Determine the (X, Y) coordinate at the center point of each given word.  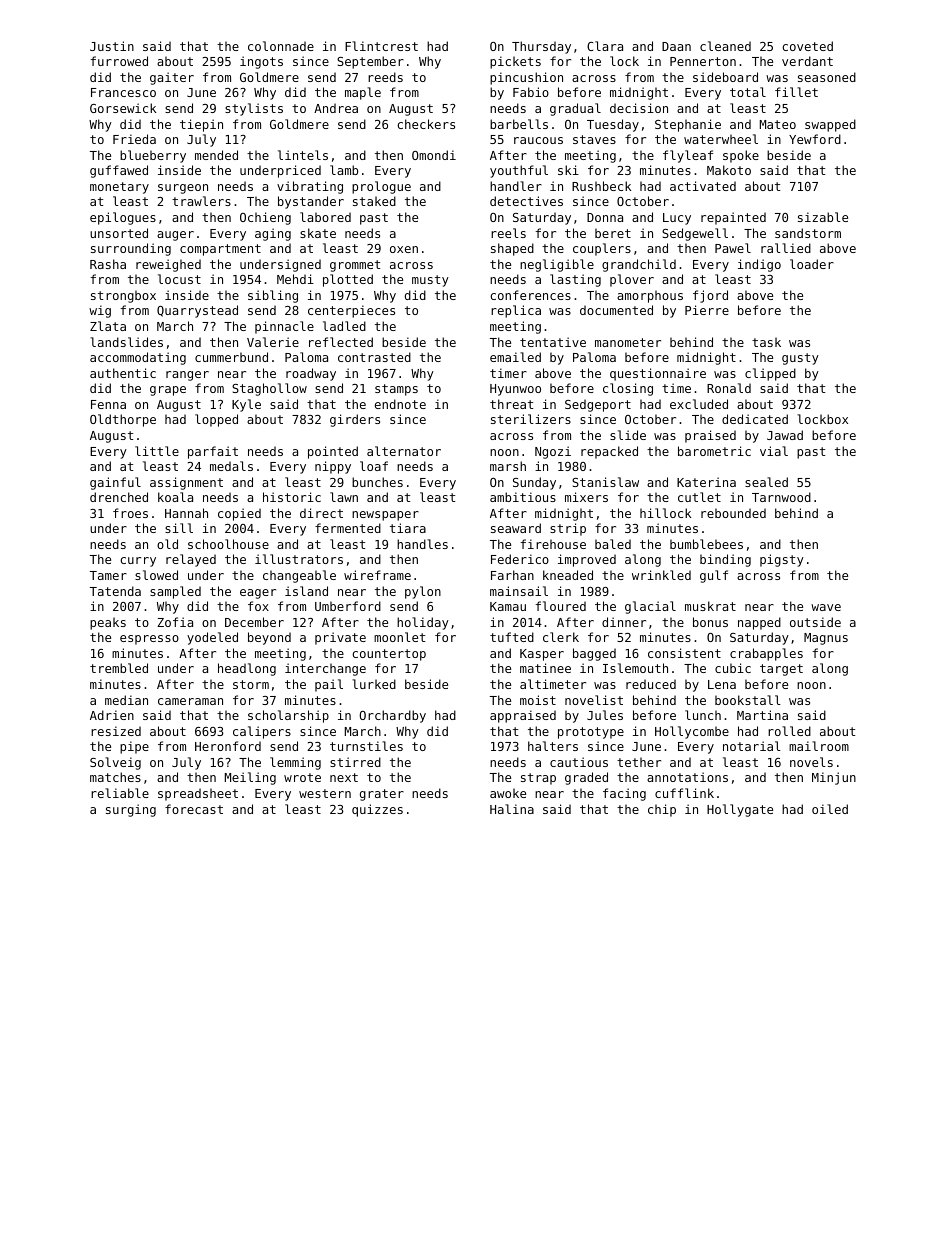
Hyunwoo (515, 390)
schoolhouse (228, 544)
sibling (273, 296)
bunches (377, 482)
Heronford (228, 746)
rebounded (733, 513)
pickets (515, 62)
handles (422, 544)
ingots (261, 62)
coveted (807, 46)
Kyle (246, 405)
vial (774, 451)
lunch (703, 715)
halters (553, 746)
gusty (800, 359)
